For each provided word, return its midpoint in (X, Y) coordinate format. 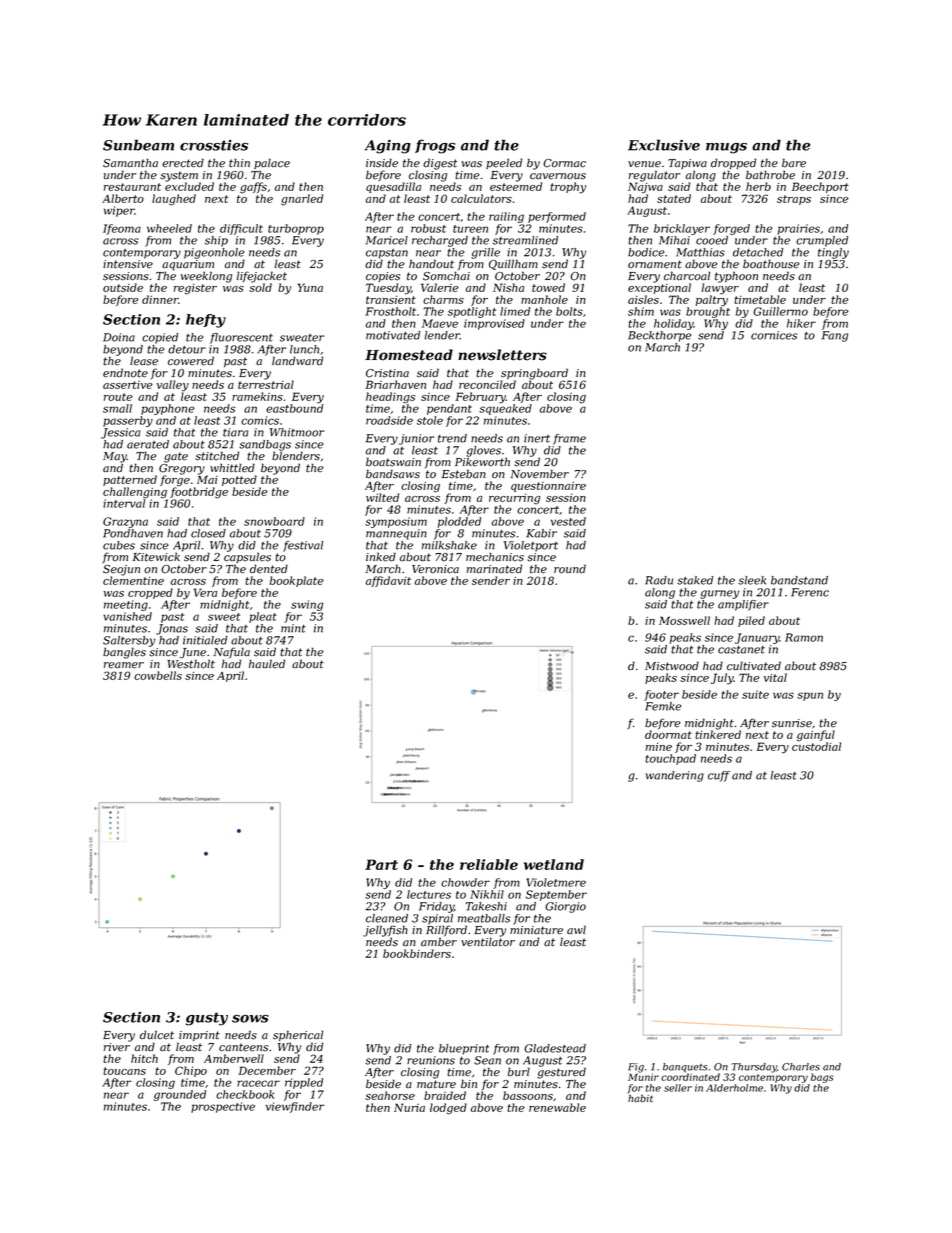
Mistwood (672, 666)
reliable (489, 864)
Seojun (121, 570)
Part (381, 864)
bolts (569, 311)
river (117, 1047)
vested (568, 521)
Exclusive (664, 145)
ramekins (257, 396)
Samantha (130, 163)
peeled (504, 163)
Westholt (191, 664)
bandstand (799, 580)
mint (293, 628)
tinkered (718, 734)
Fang (835, 336)
